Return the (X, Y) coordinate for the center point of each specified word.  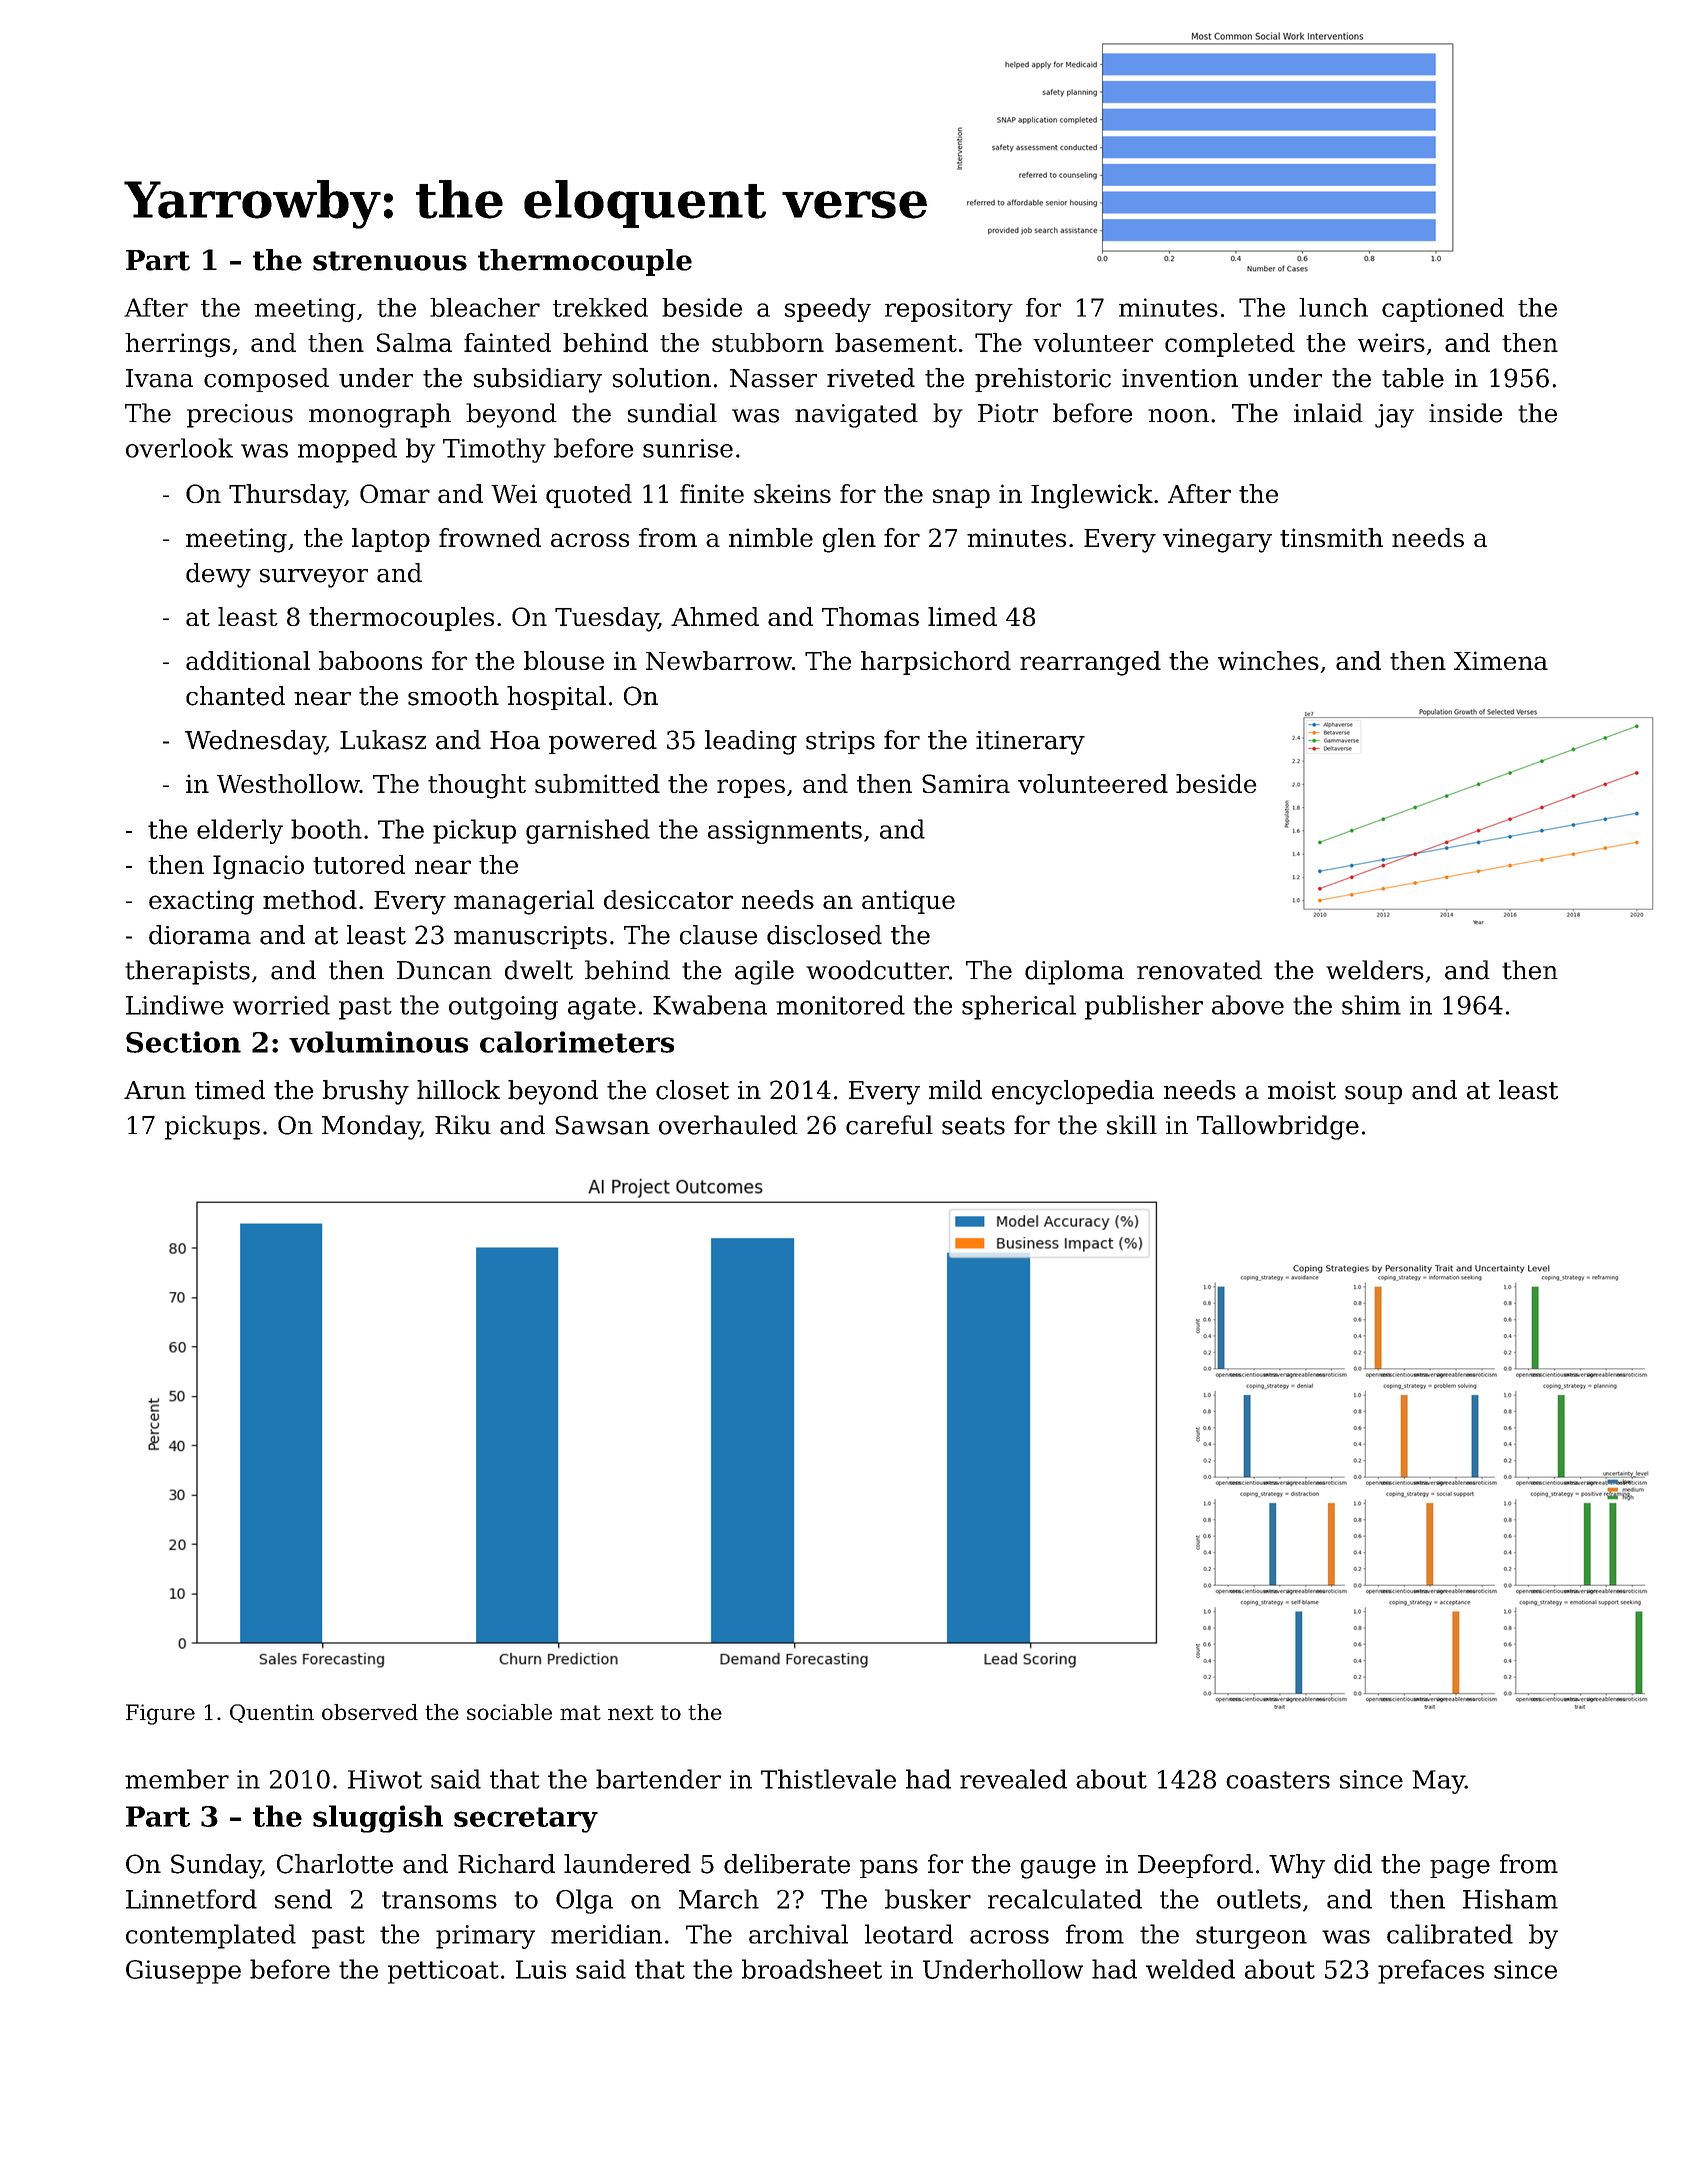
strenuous (390, 261)
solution (662, 378)
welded (1190, 1969)
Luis (541, 1969)
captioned (1443, 310)
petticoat (443, 1972)
